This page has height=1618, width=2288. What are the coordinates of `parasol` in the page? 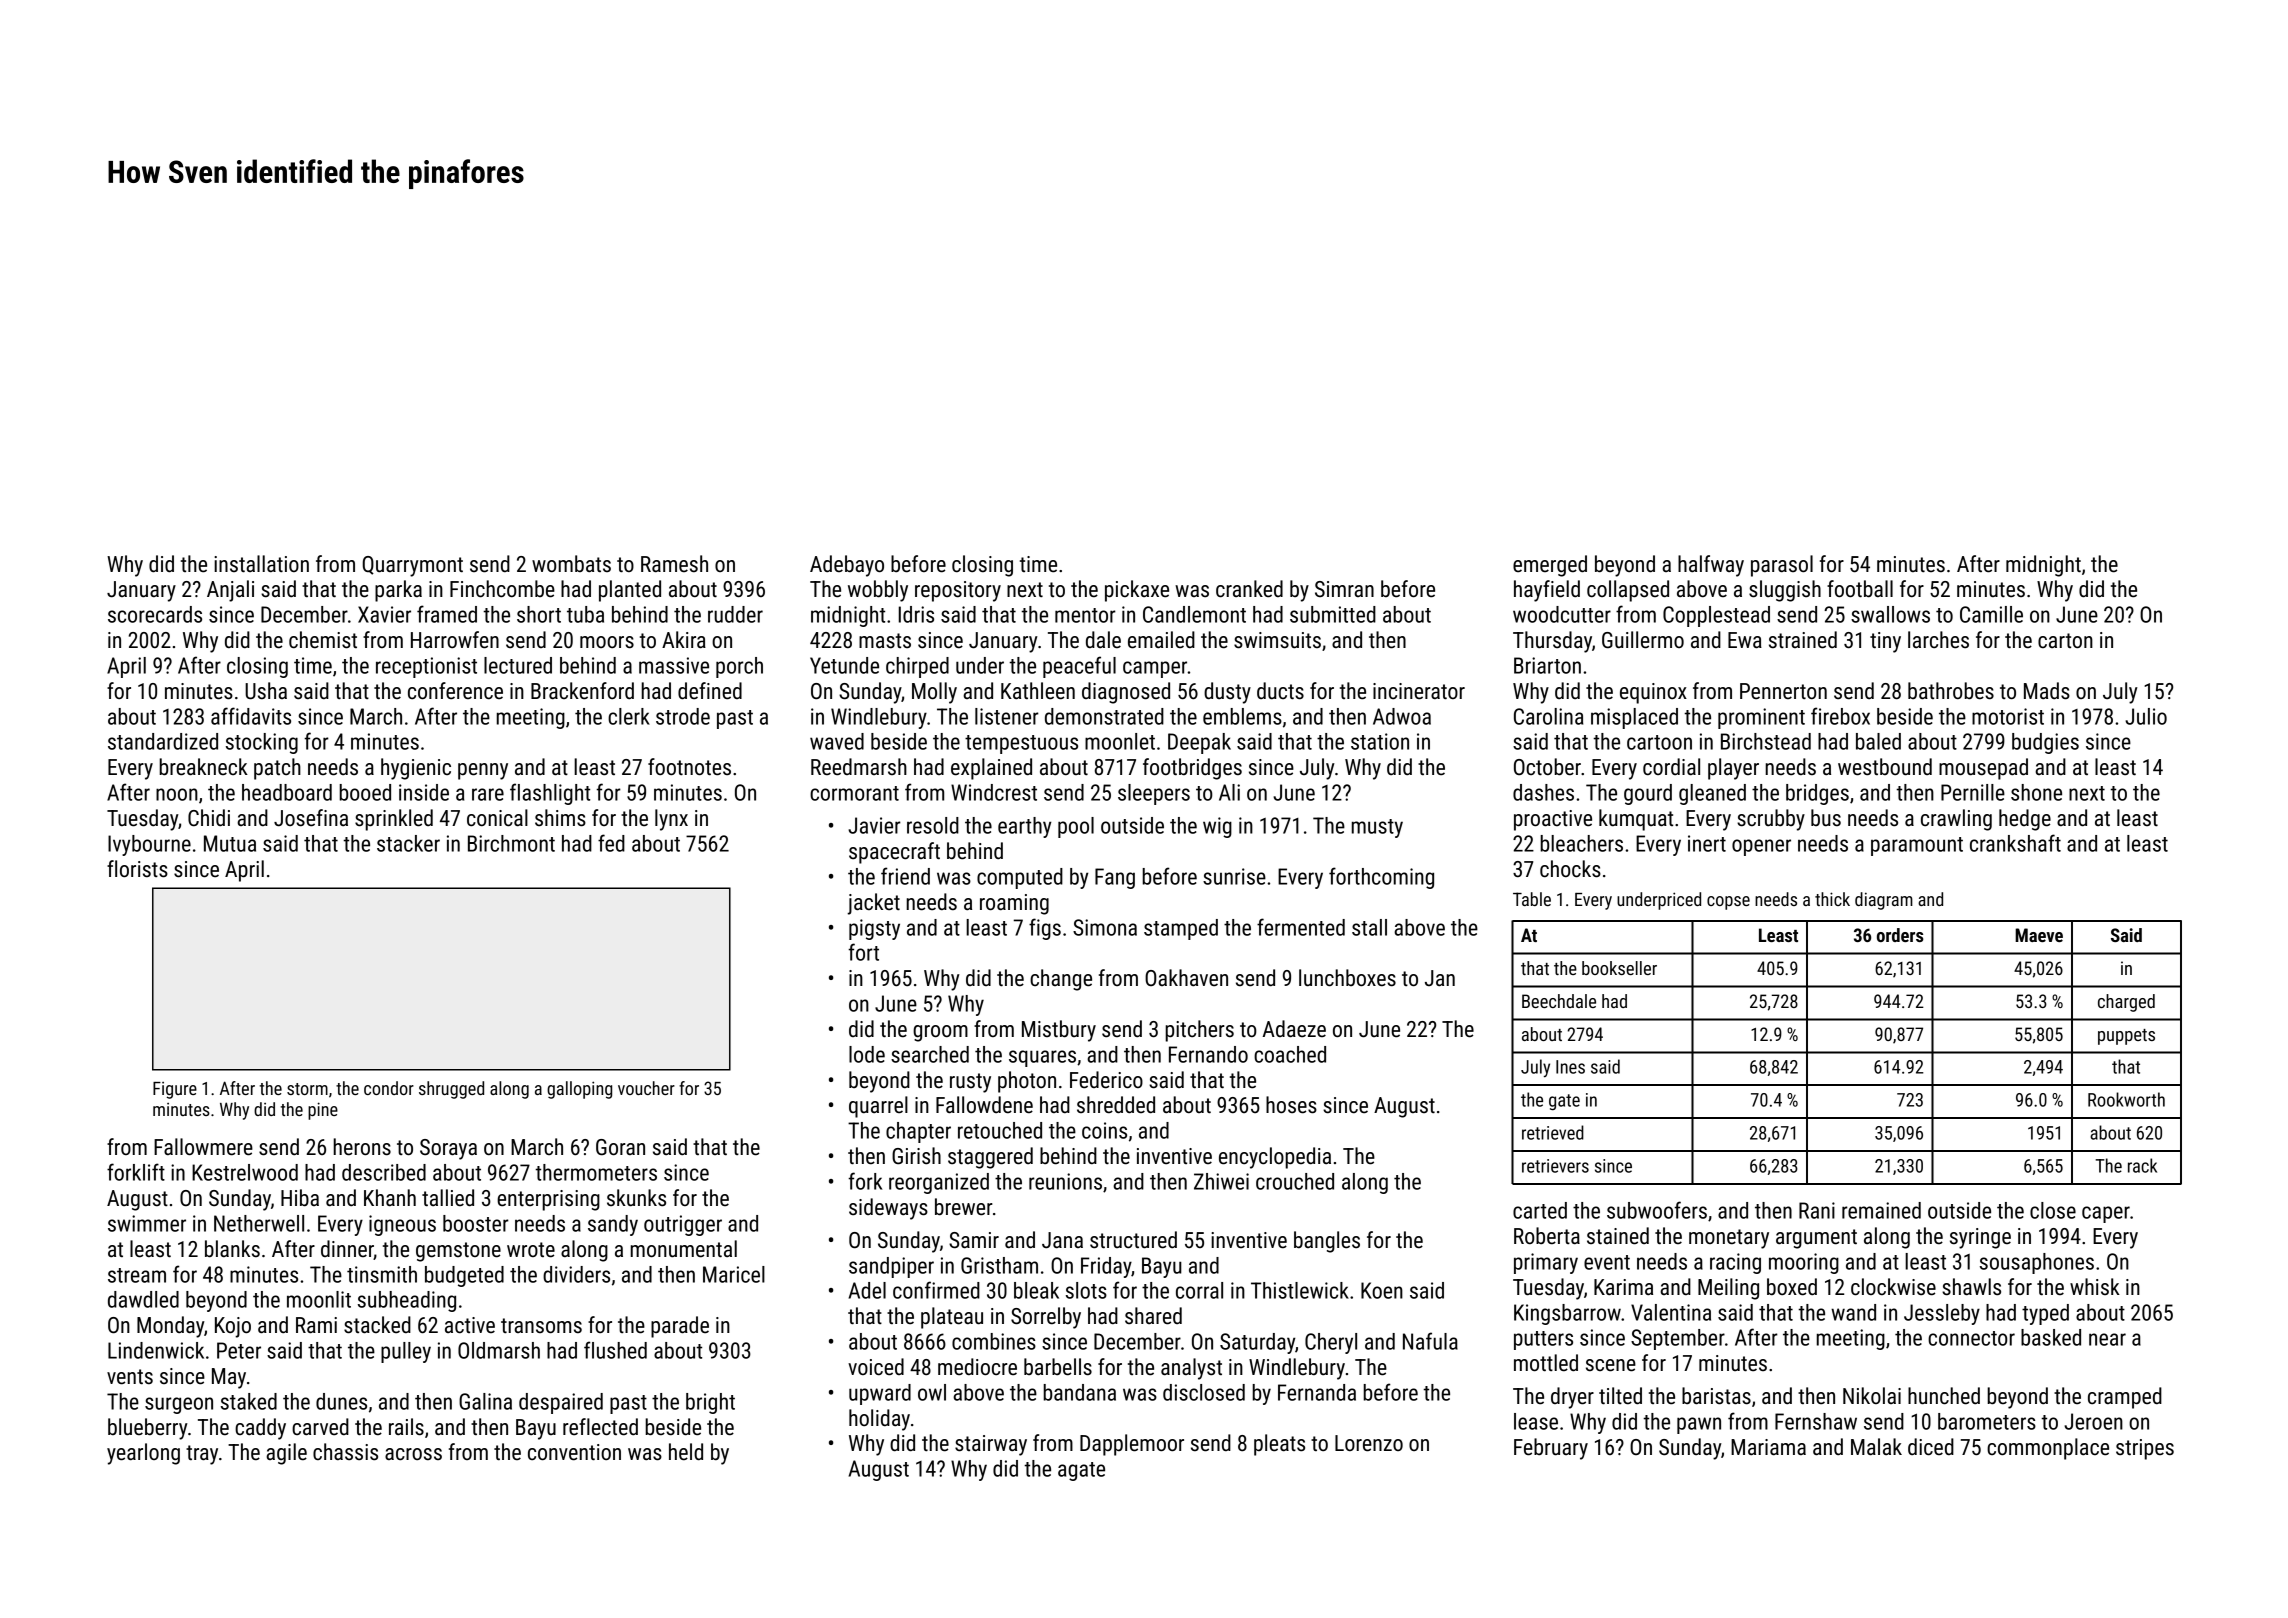 It's located at (1782, 566).
